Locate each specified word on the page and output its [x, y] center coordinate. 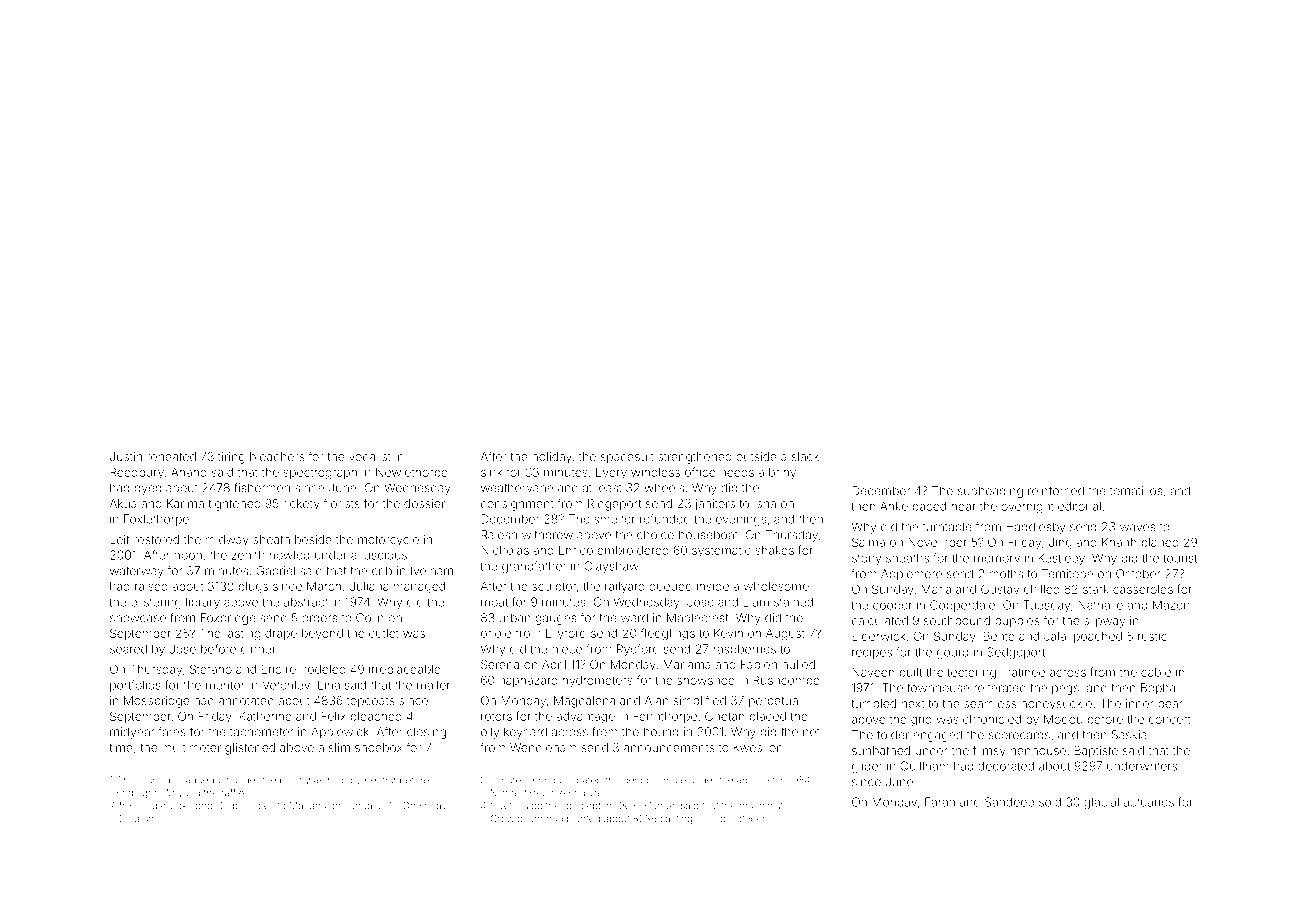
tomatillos [1136, 491]
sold [1050, 802]
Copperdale [962, 606]
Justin [126, 456]
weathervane [517, 488]
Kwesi [749, 747]
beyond [322, 635]
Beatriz [380, 780]
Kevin [728, 633]
